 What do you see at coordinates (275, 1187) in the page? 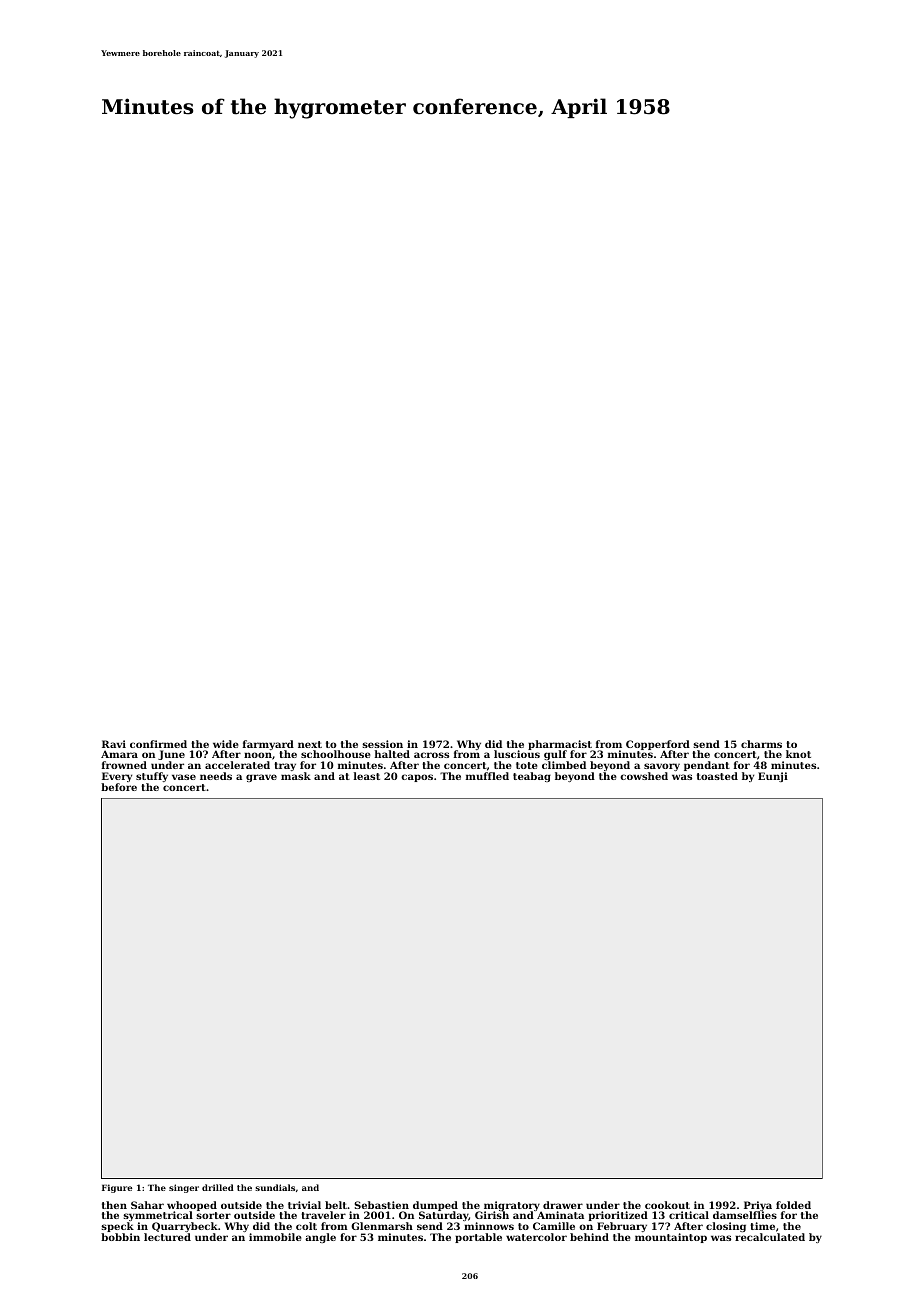
I see `sundials` at bounding box center [275, 1187].
